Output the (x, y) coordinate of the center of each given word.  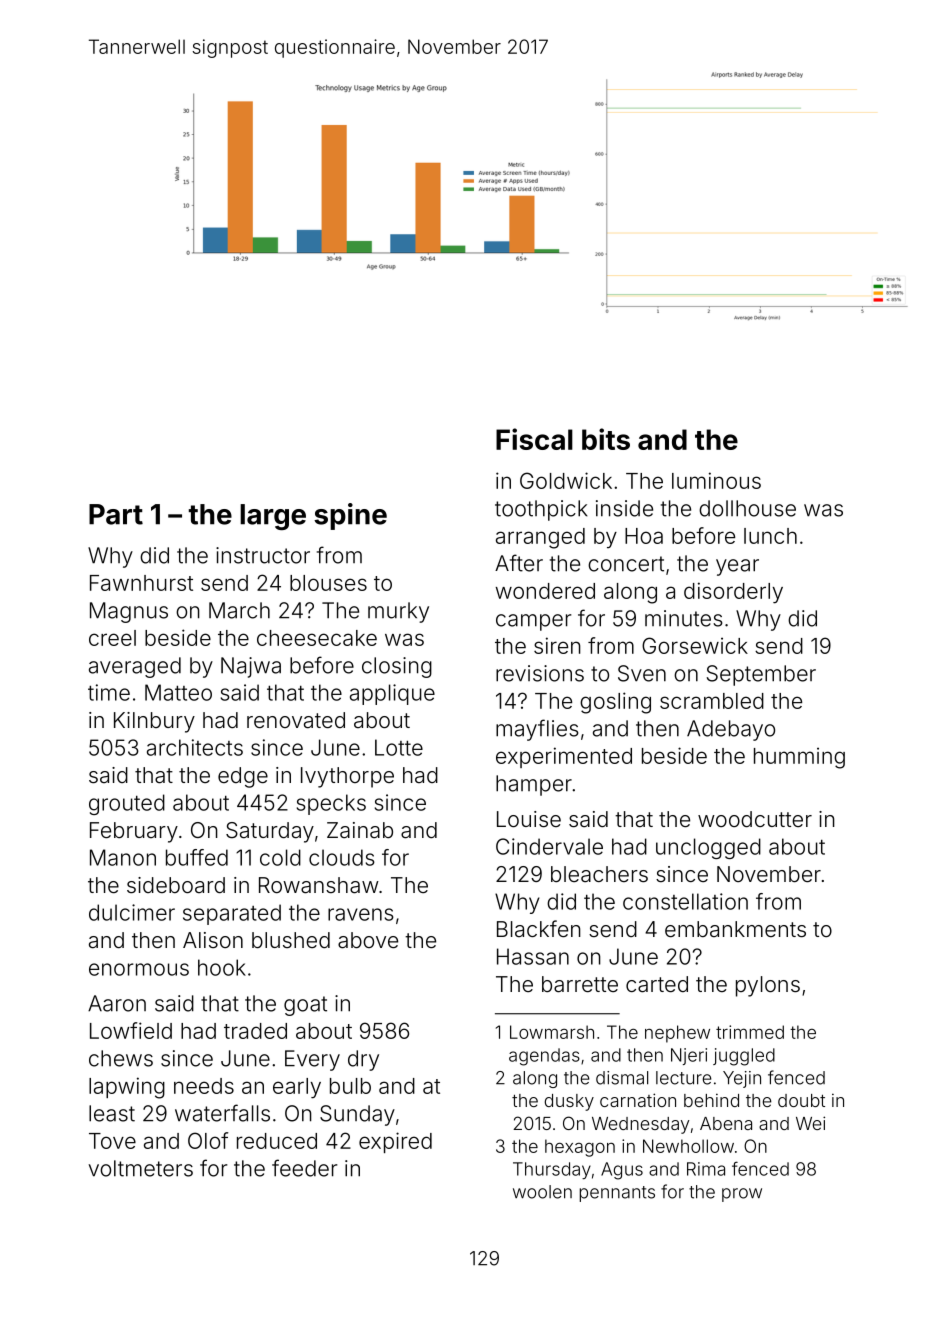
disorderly (733, 593)
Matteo (178, 692)
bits (606, 439)
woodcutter (755, 819)
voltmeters (140, 1168)
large (273, 517)
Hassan (533, 956)
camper (533, 622)
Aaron (117, 1003)
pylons (768, 986)
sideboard (176, 885)
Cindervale (549, 846)
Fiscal (534, 439)
